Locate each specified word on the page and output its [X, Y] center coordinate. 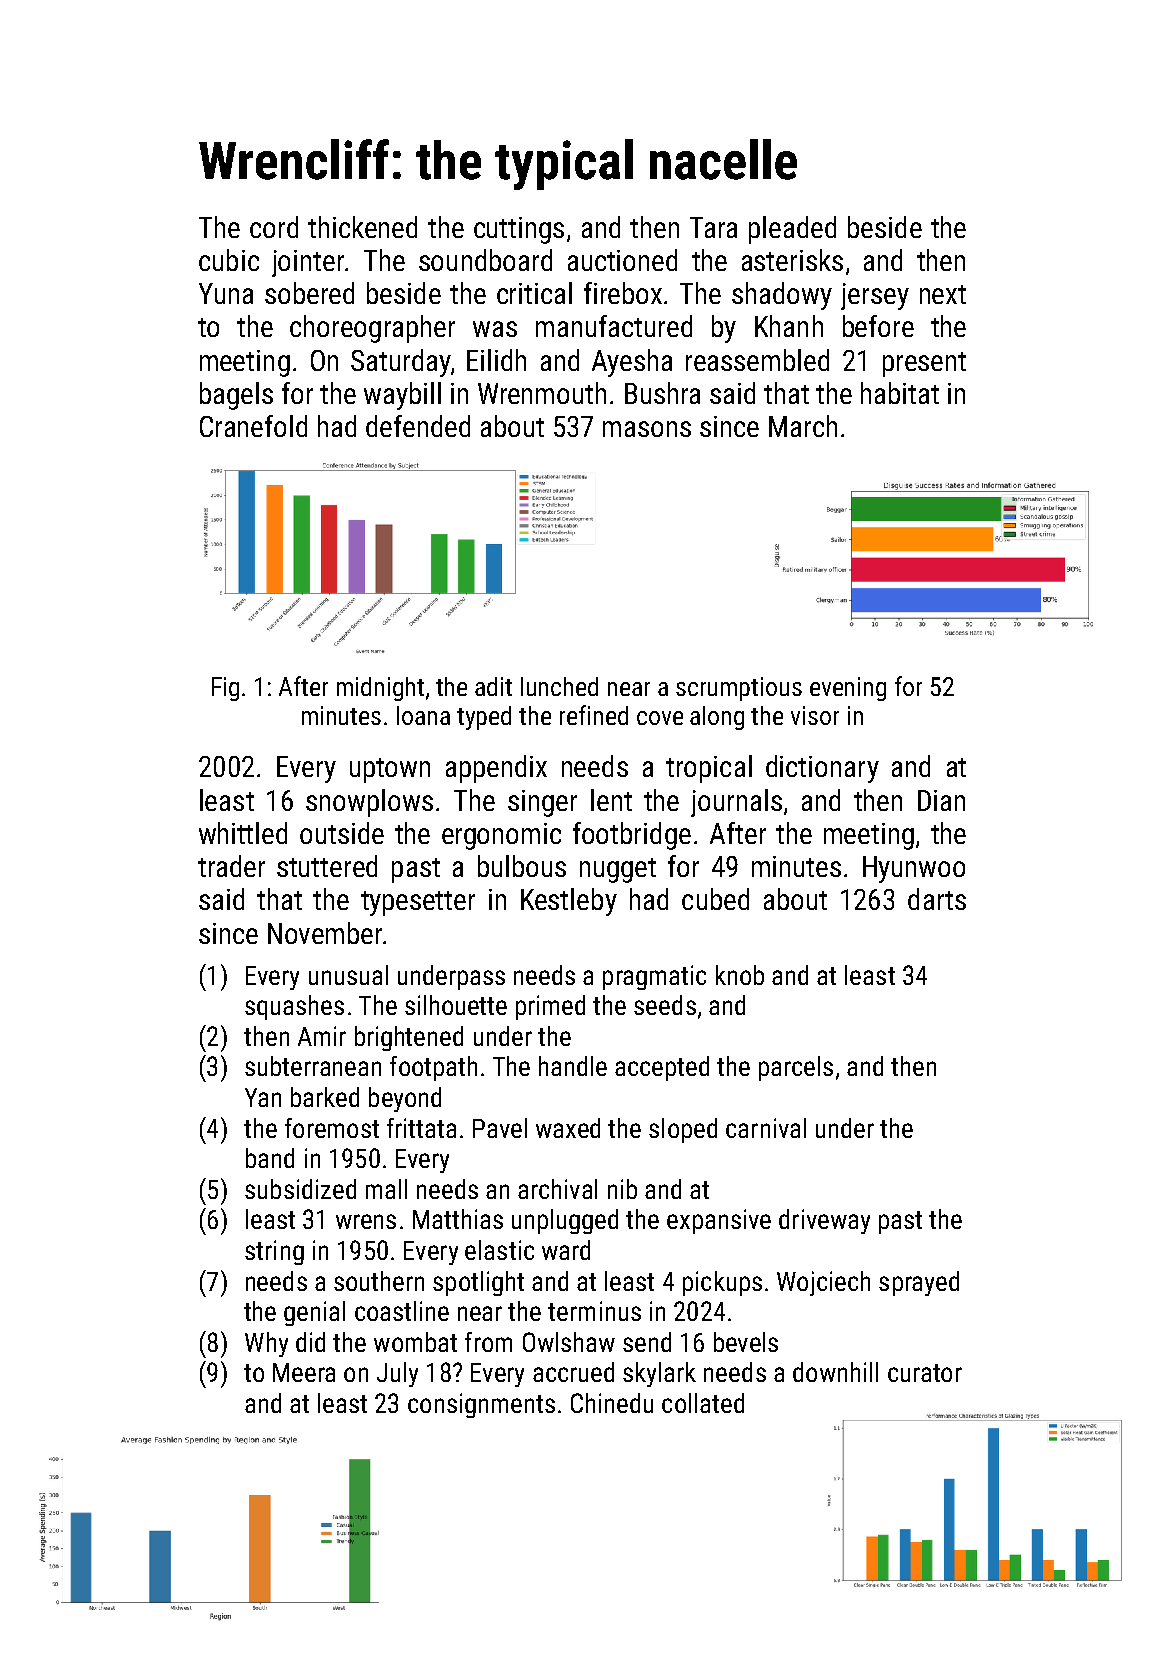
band [270, 1158]
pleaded [792, 230]
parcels [796, 1068]
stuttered [327, 866]
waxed [568, 1128]
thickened [362, 227]
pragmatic [654, 977]
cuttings [519, 230]
